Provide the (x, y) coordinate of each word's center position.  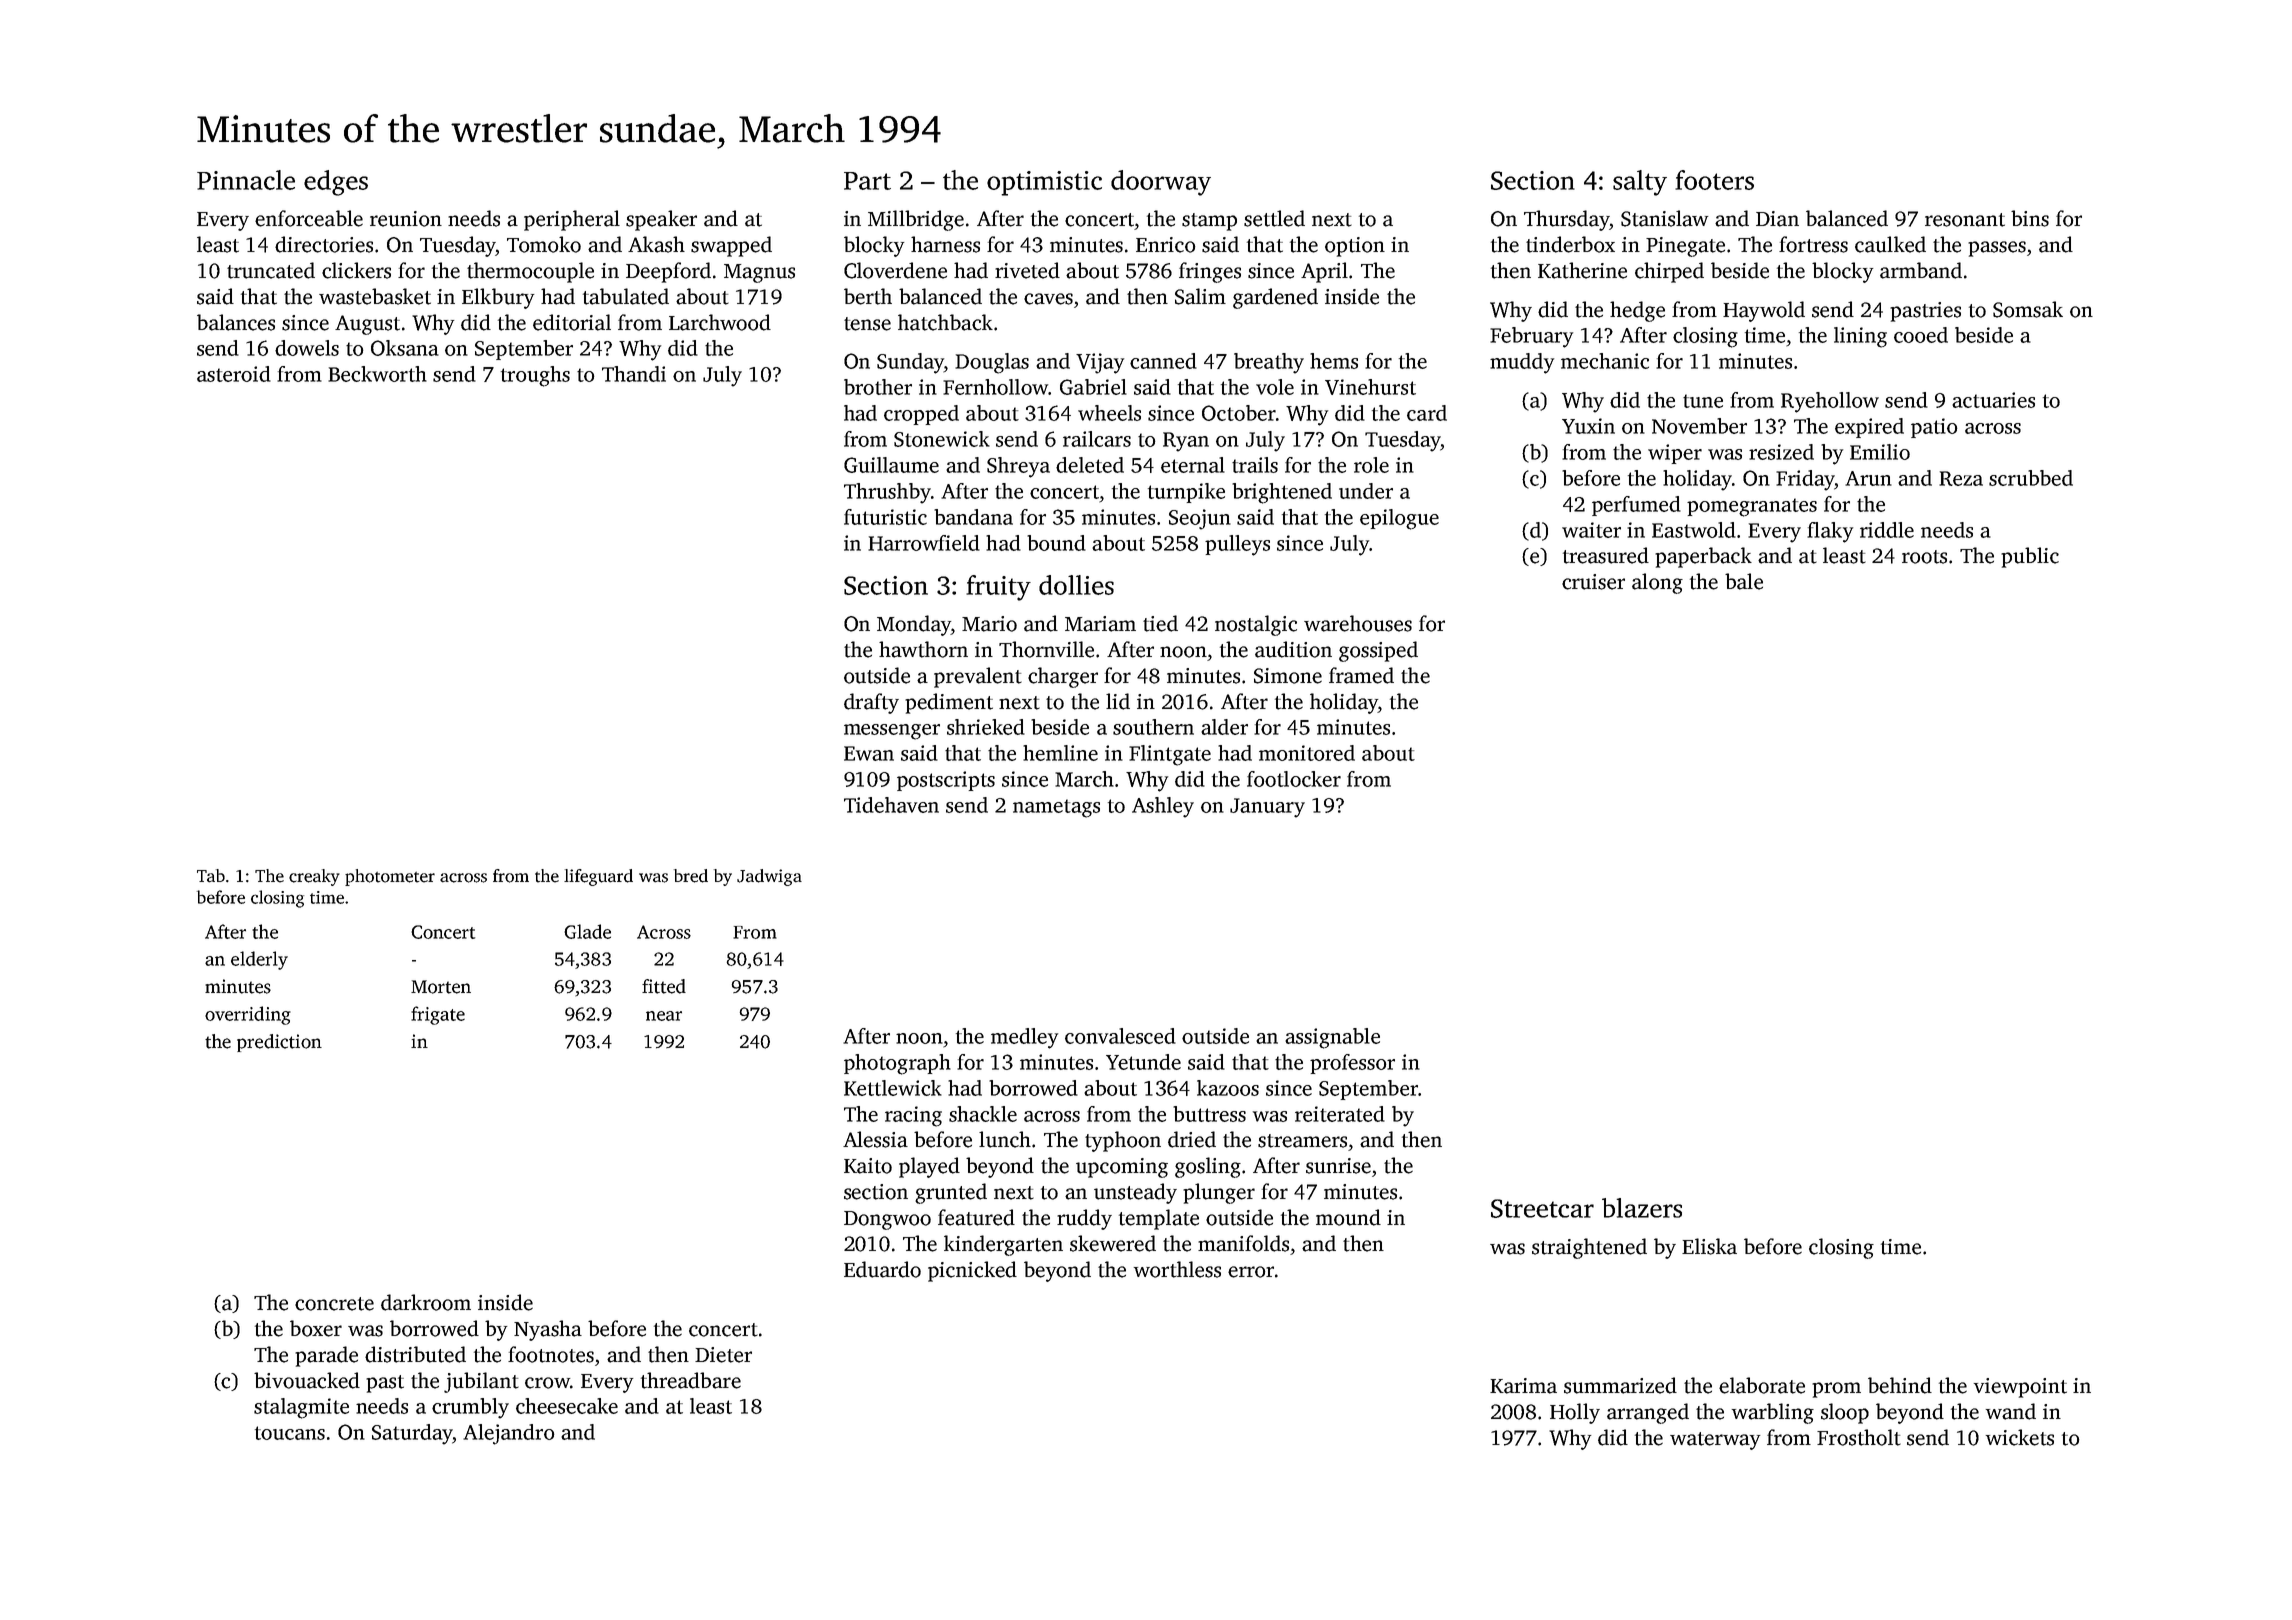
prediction (279, 1043)
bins (2030, 218)
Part (867, 181)
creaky (314, 877)
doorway (1161, 183)
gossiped (1378, 651)
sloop (1845, 1413)
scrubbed (2031, 478)
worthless (1177, 1269)
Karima (1523, 1386)
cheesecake (567, 1406)
